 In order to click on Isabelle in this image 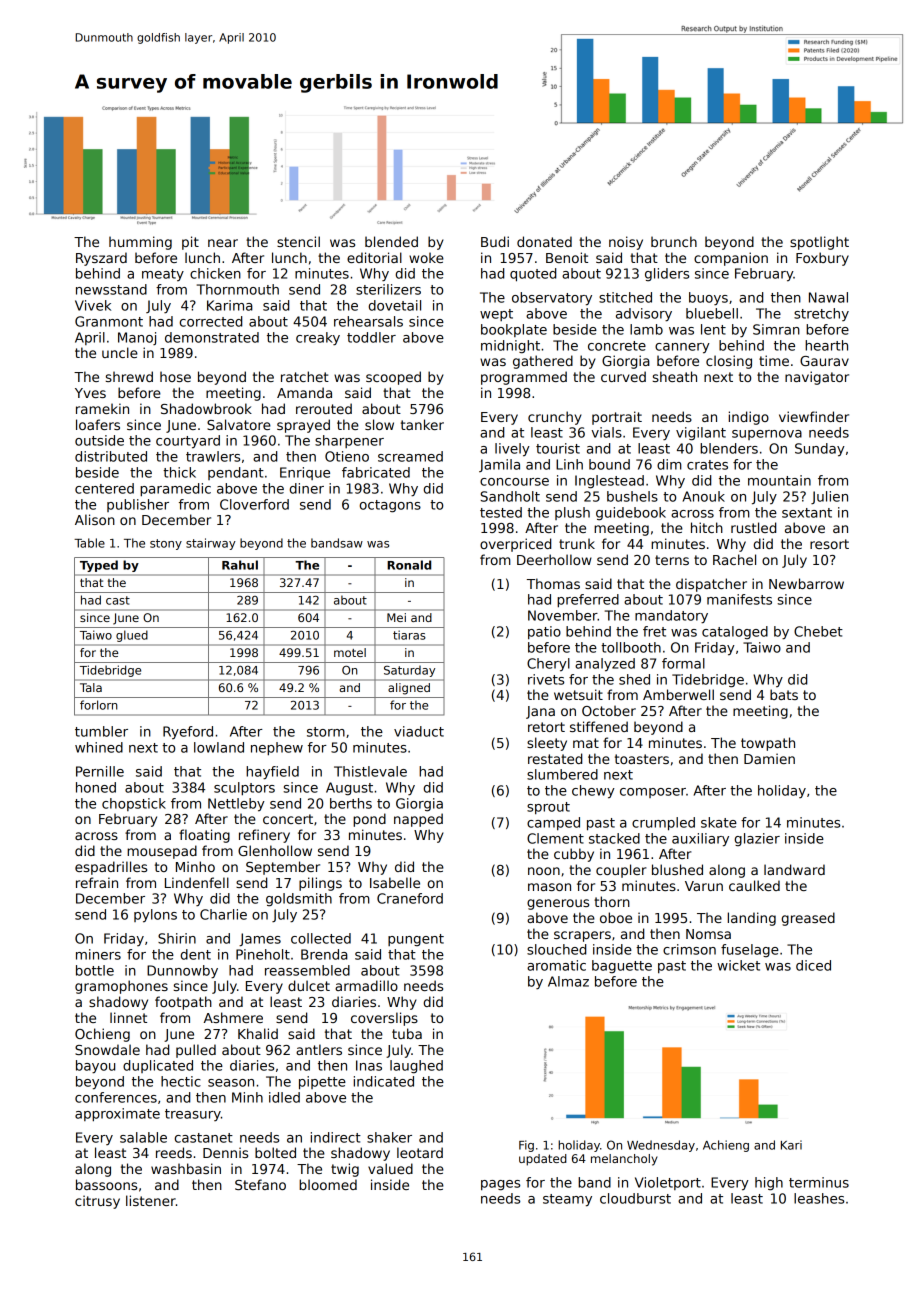, I will do `click(395, 882)`.
